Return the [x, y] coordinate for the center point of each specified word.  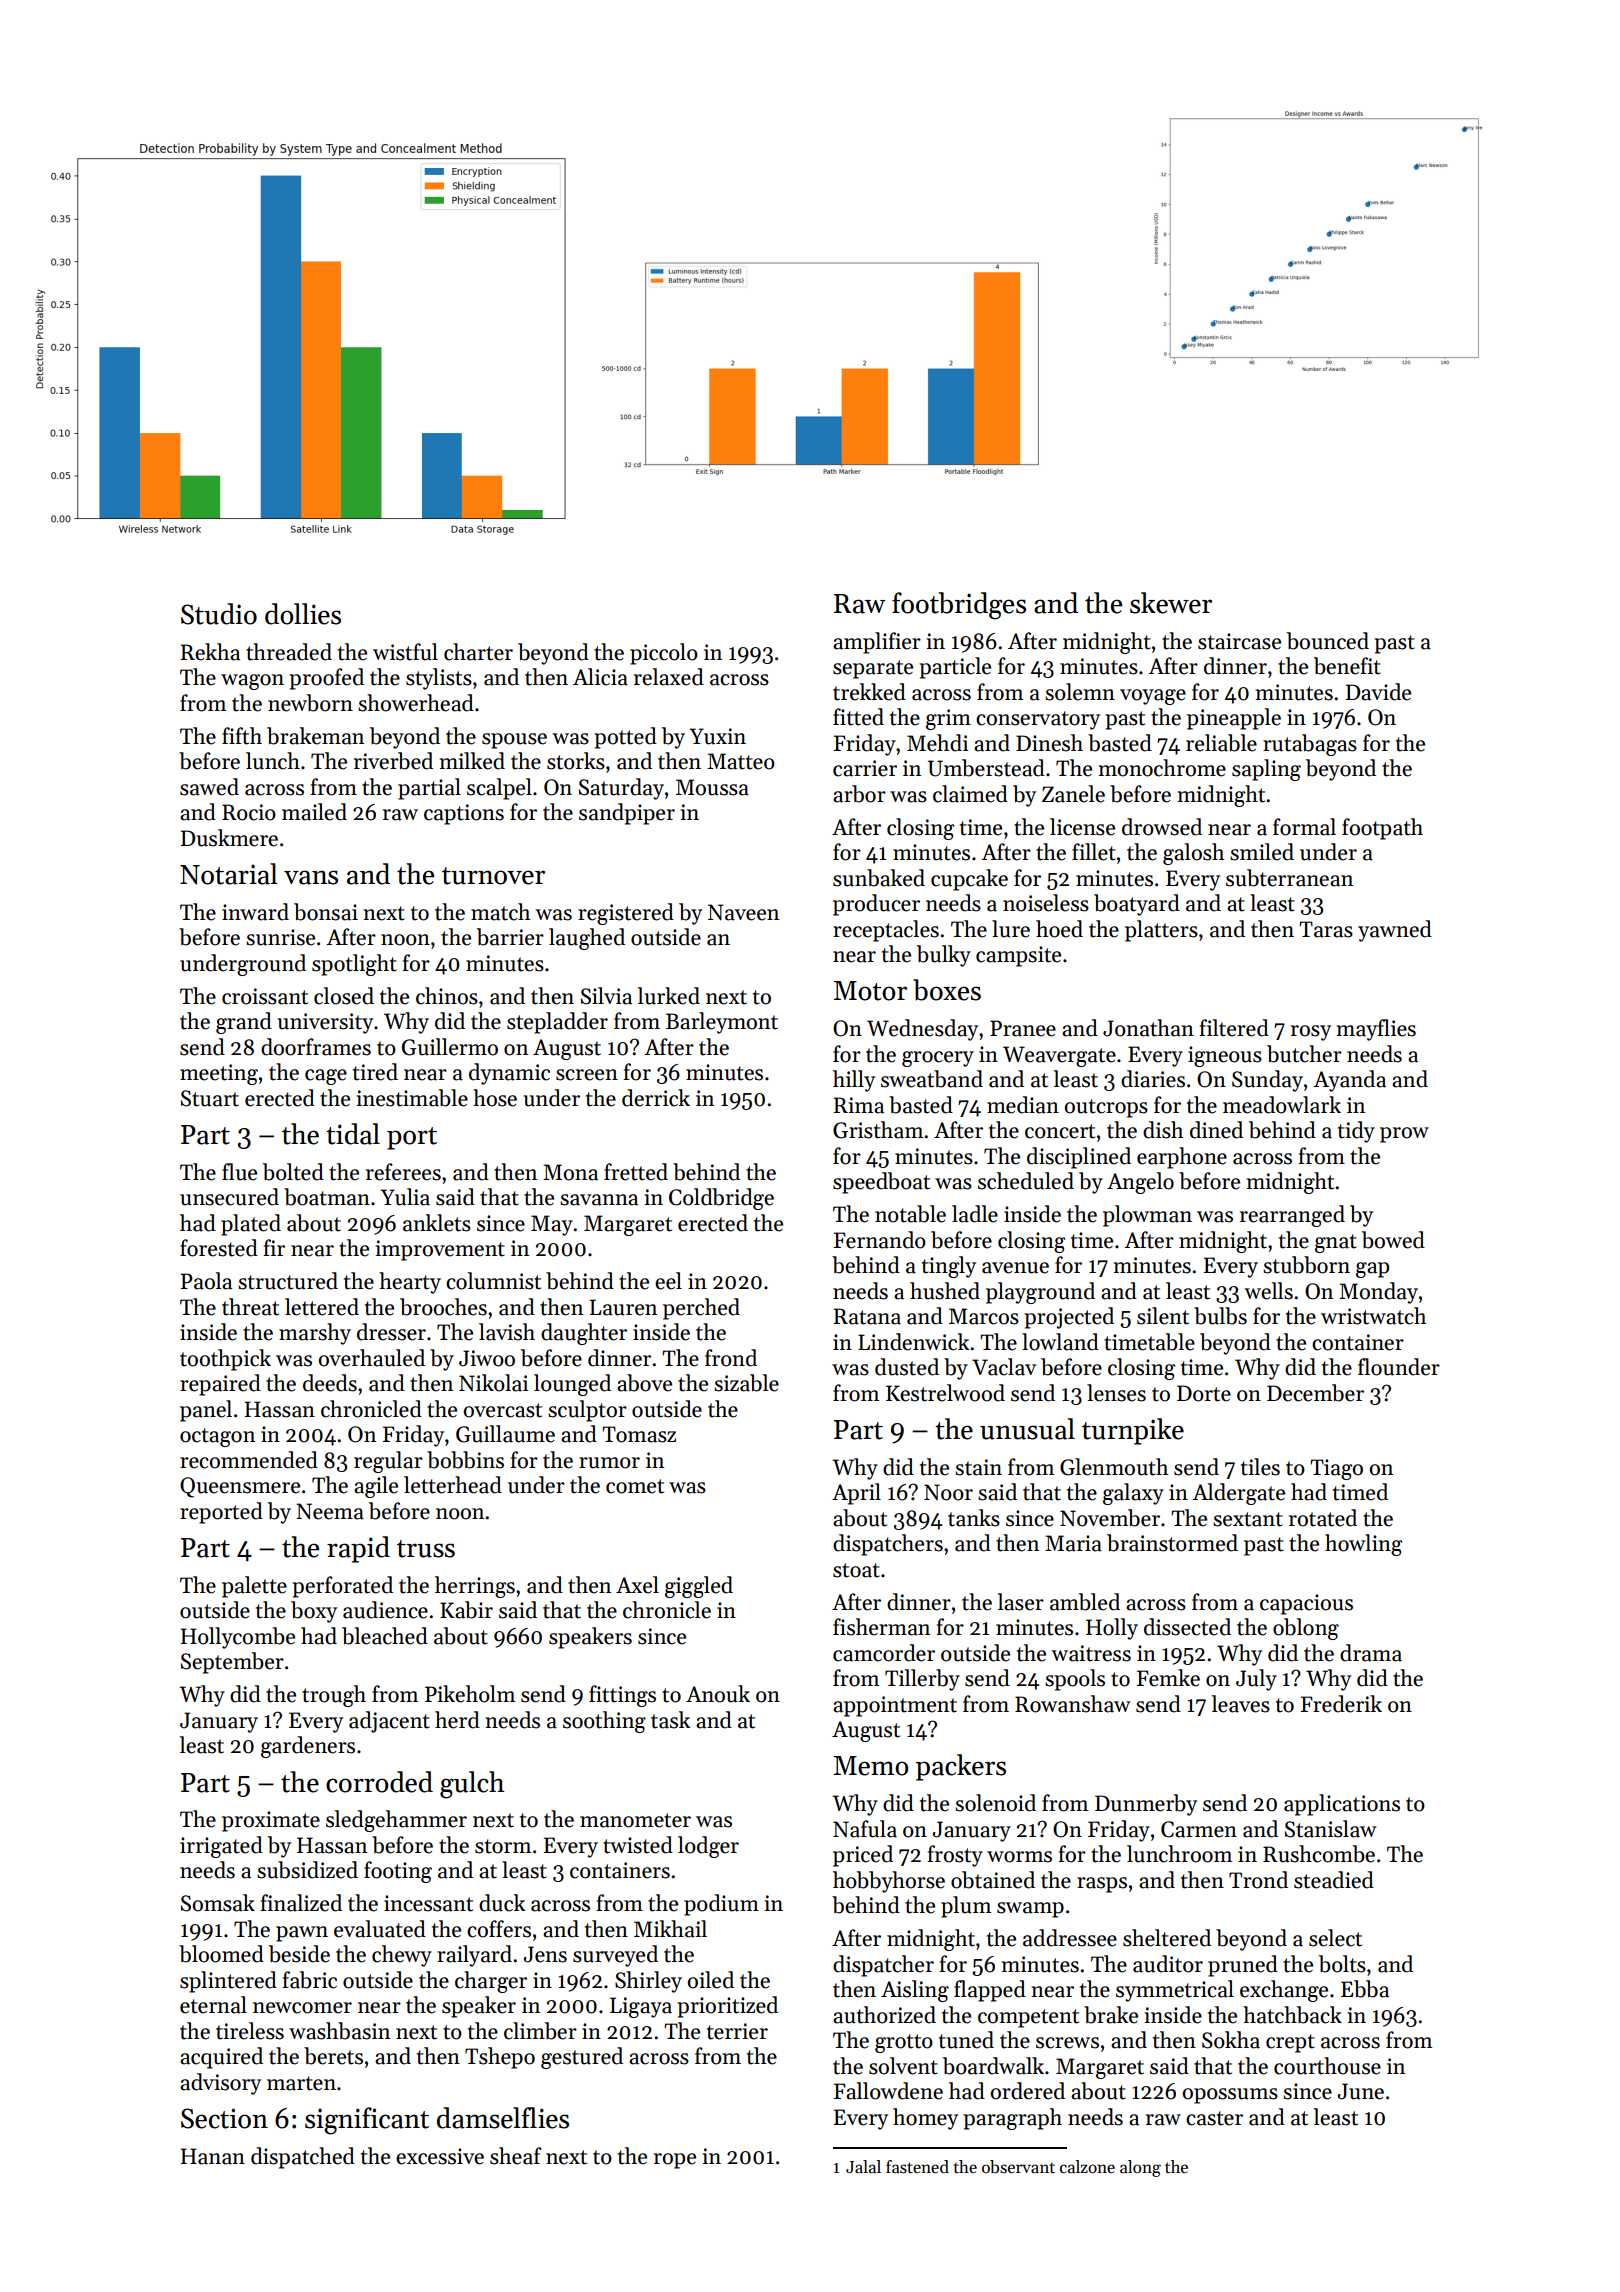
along [1140, 2168]
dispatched [303, 2158]
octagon [217, 1437]
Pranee [1023, 1028]
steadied [1334, 1880]
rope [675, 2161]
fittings [622, 1696]
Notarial [229, 874]
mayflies [1376, 1030]
